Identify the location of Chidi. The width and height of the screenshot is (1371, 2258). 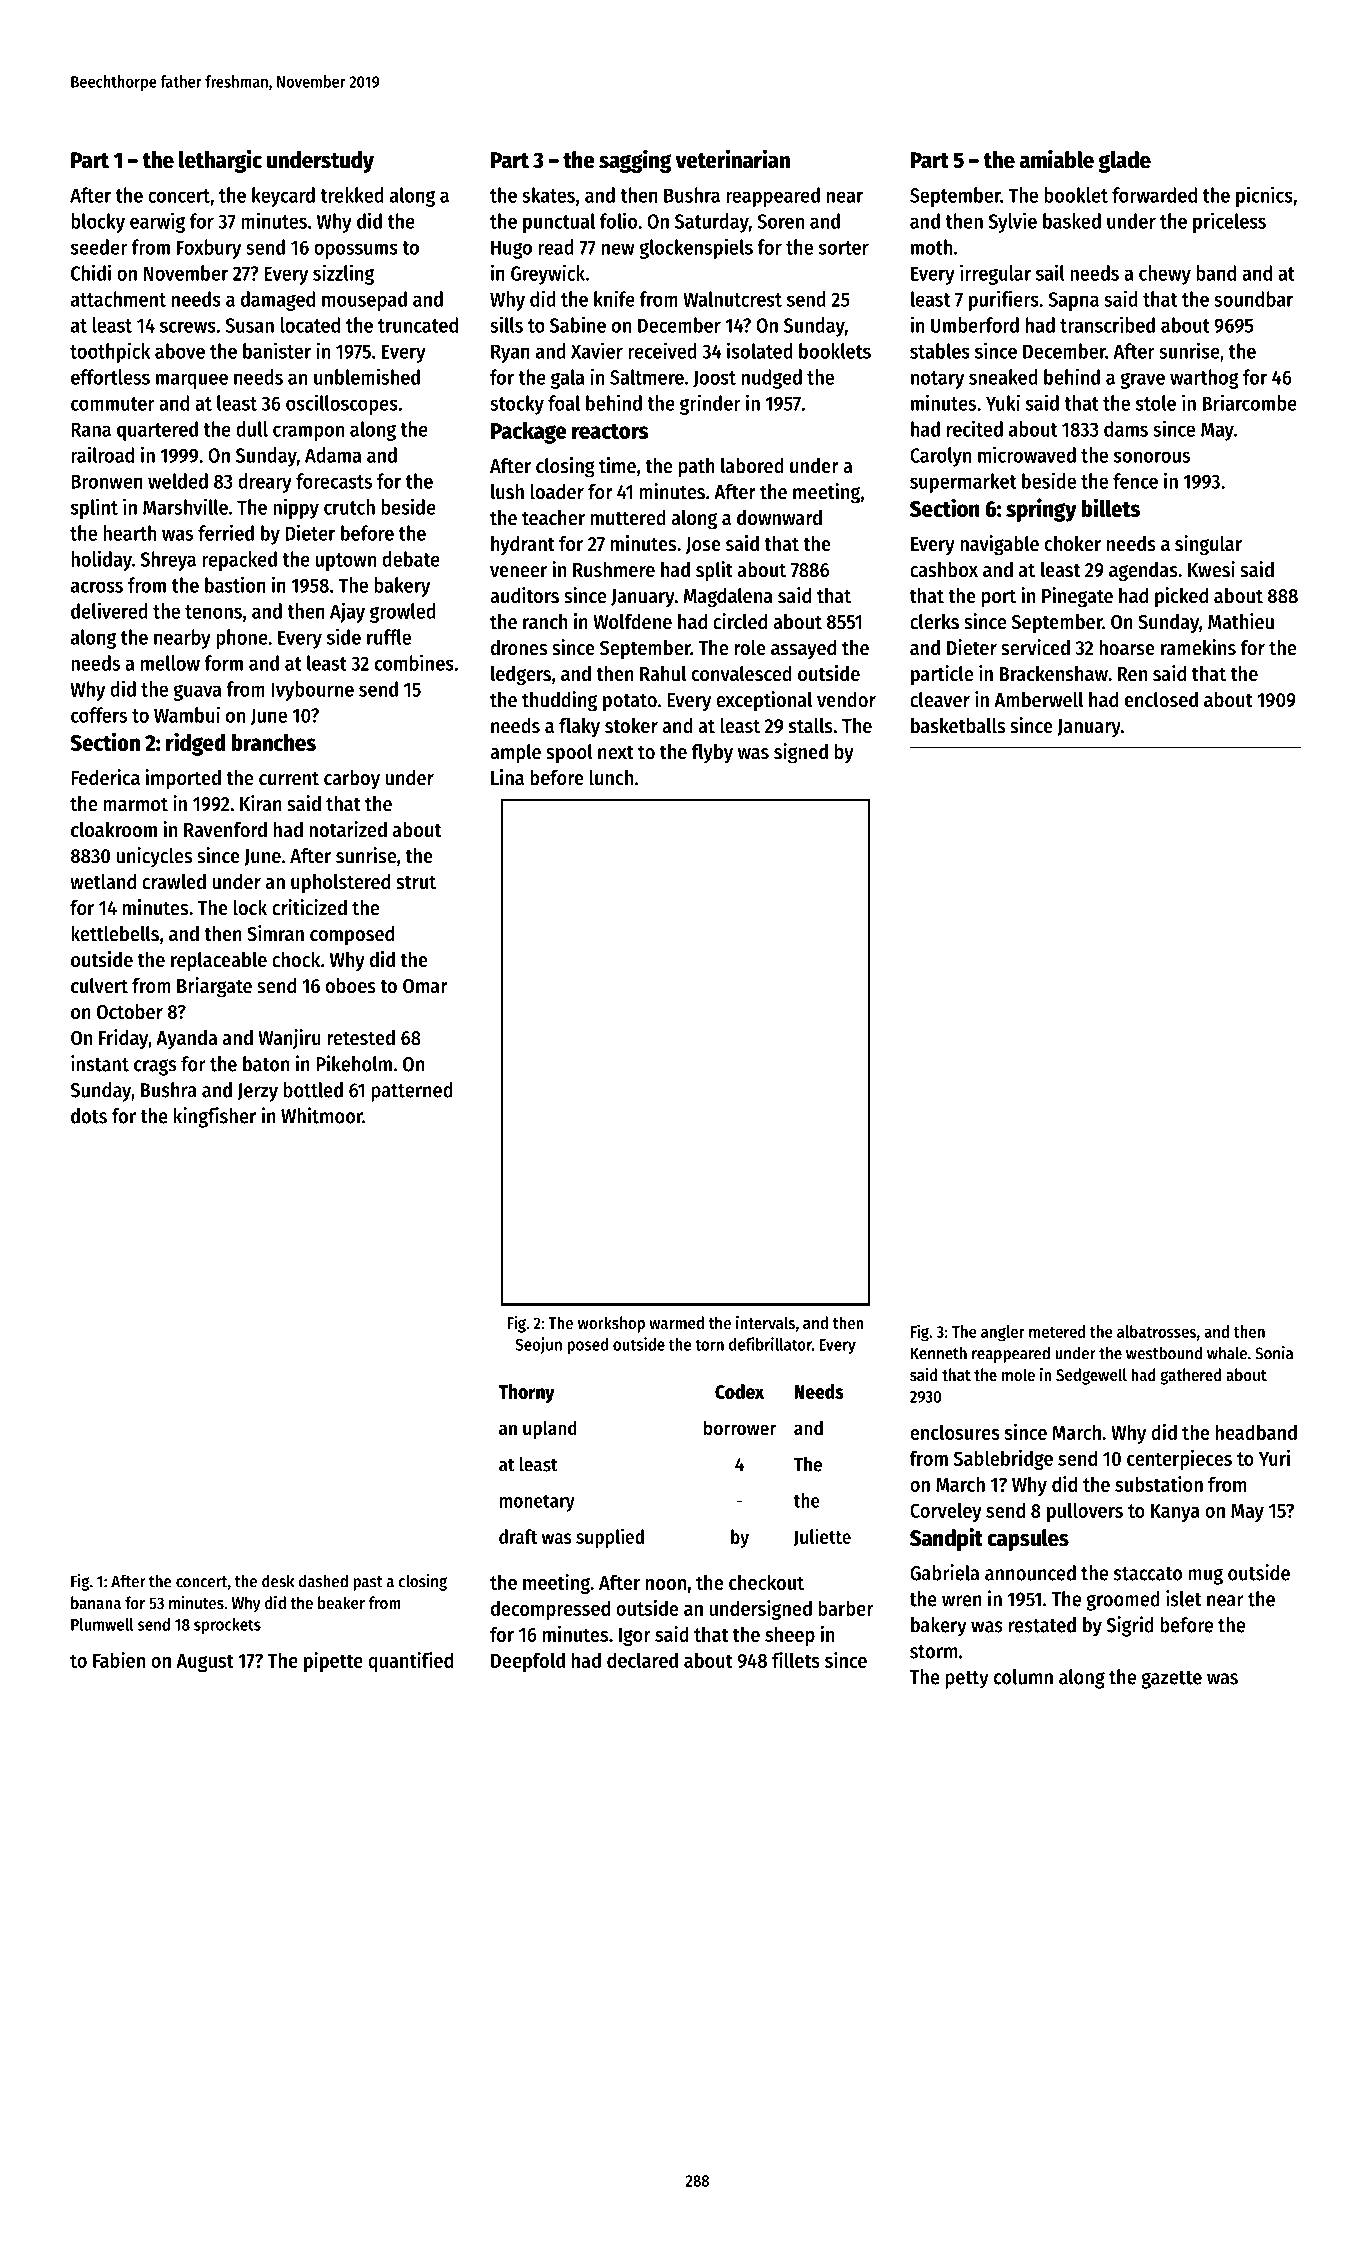
(91, 272).
